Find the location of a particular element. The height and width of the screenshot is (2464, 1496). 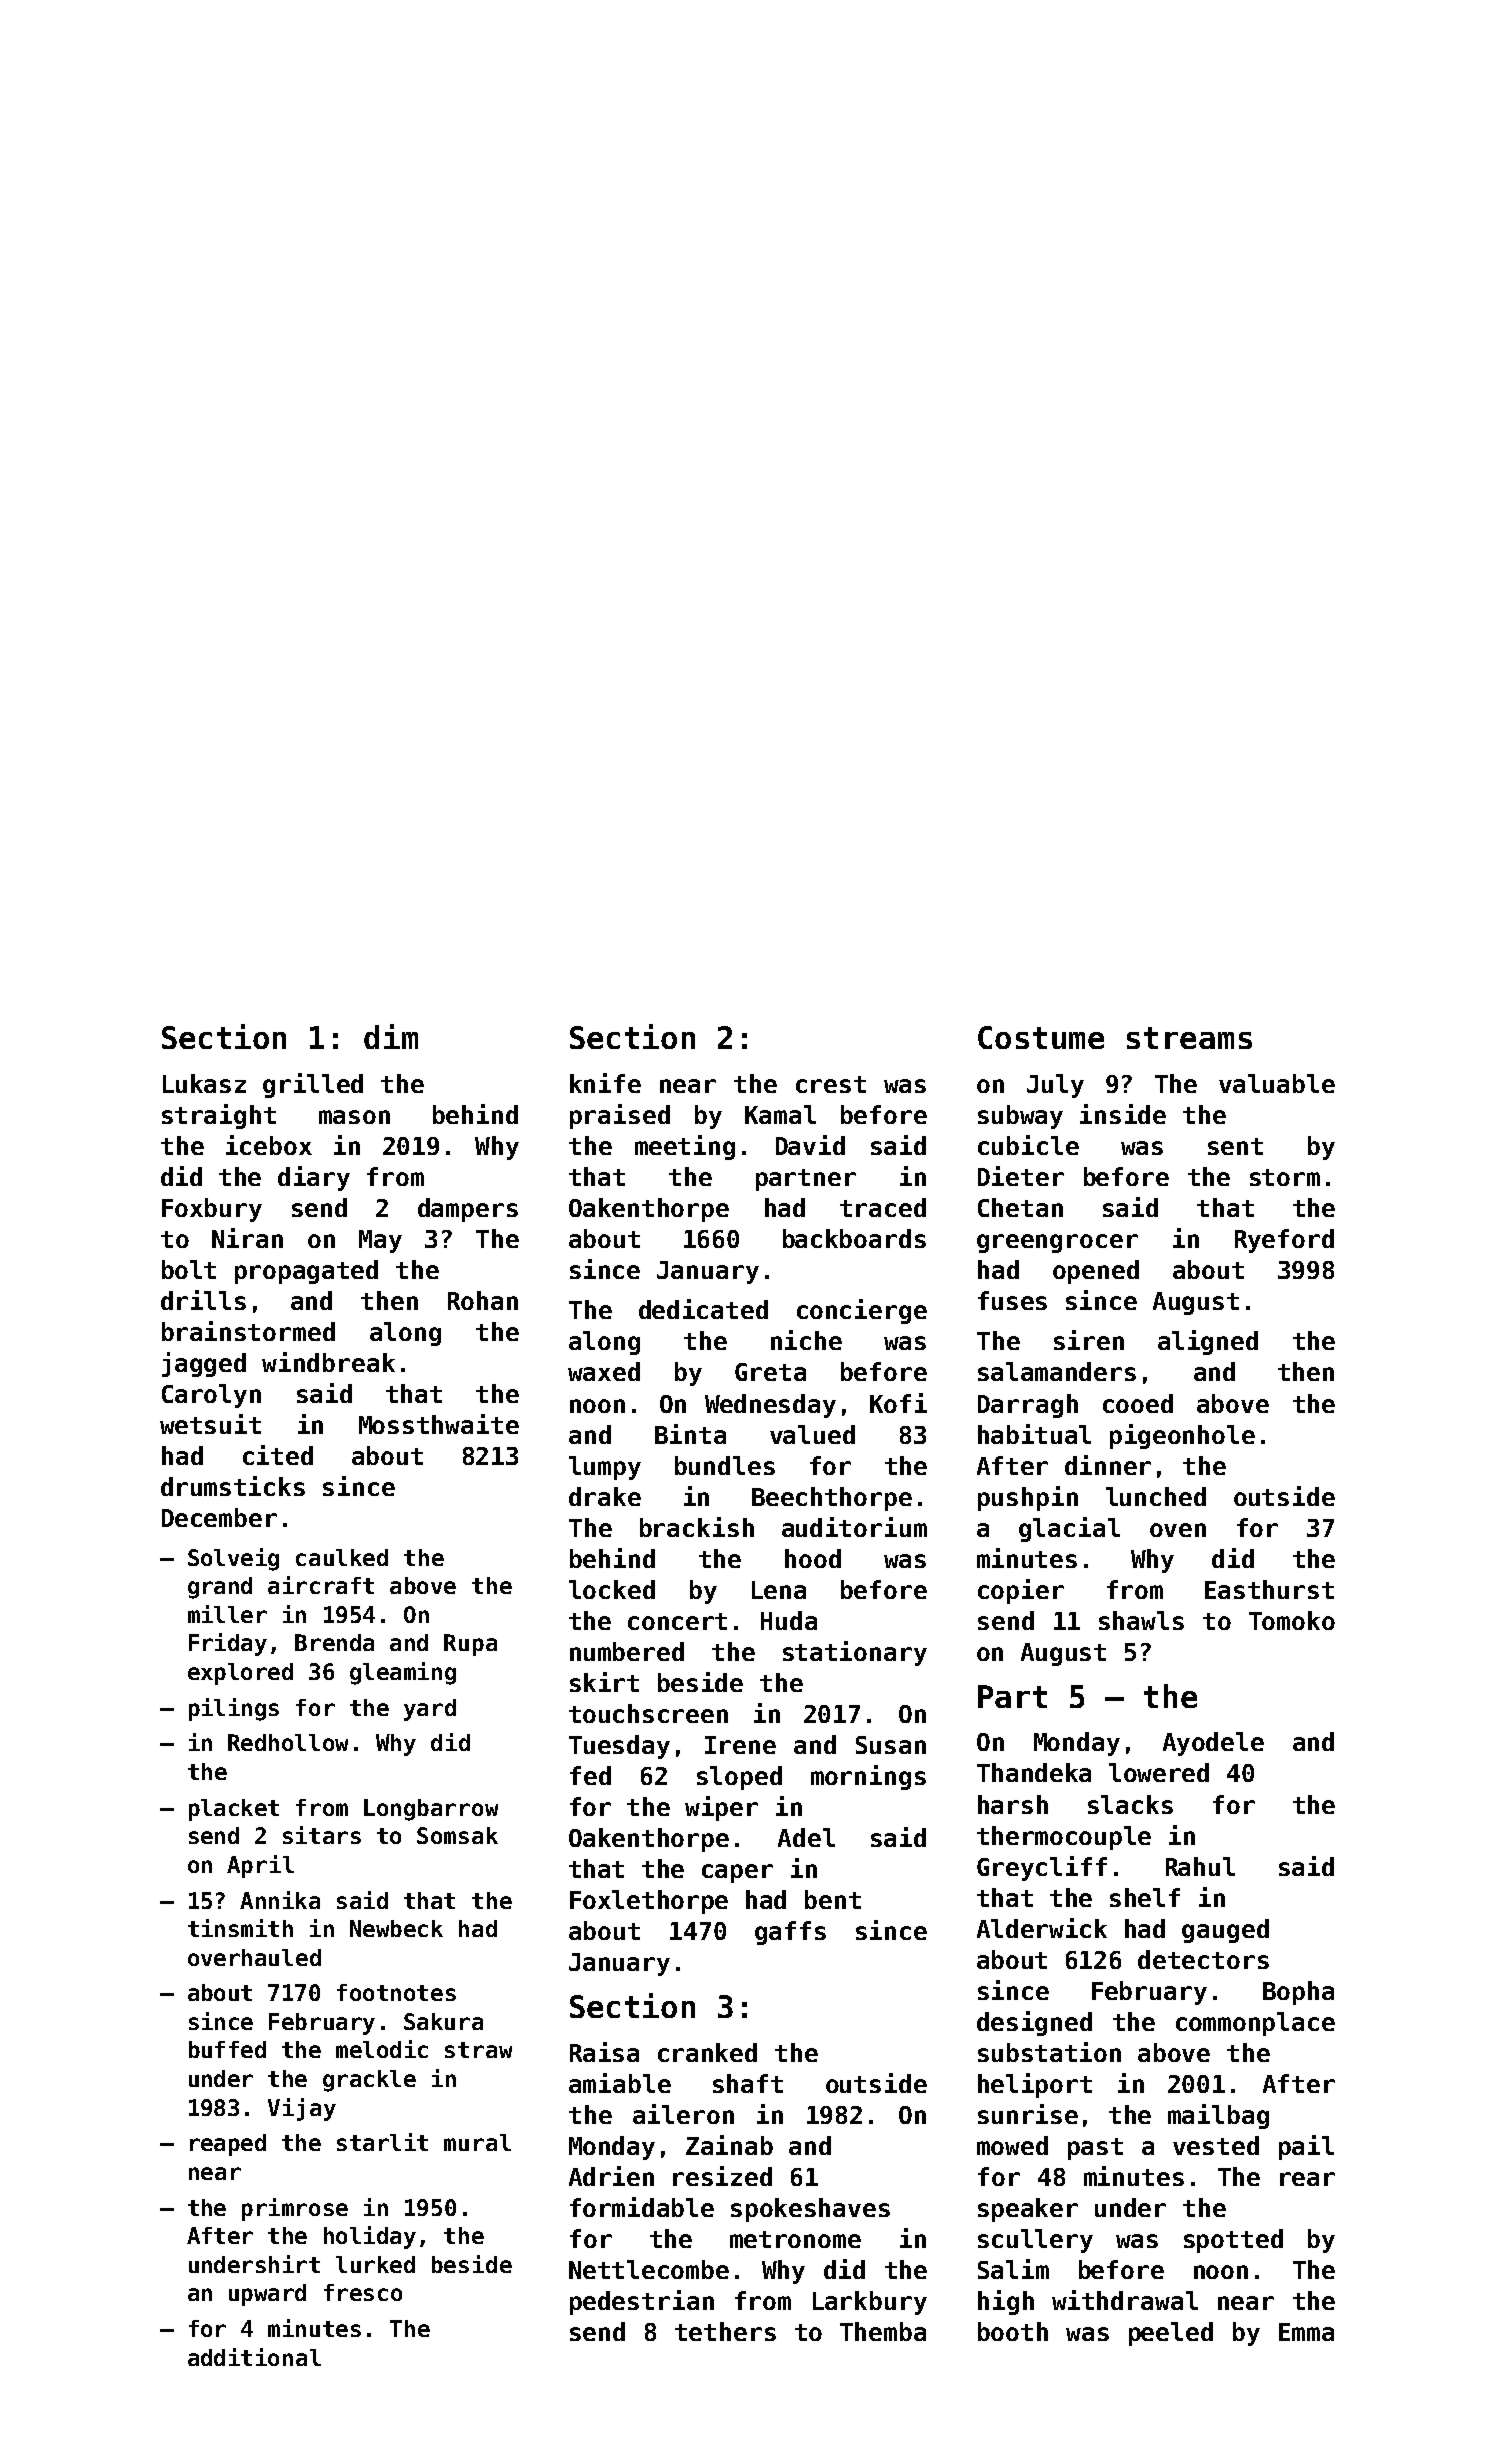

knife is located at coordinates (605, 1083).
